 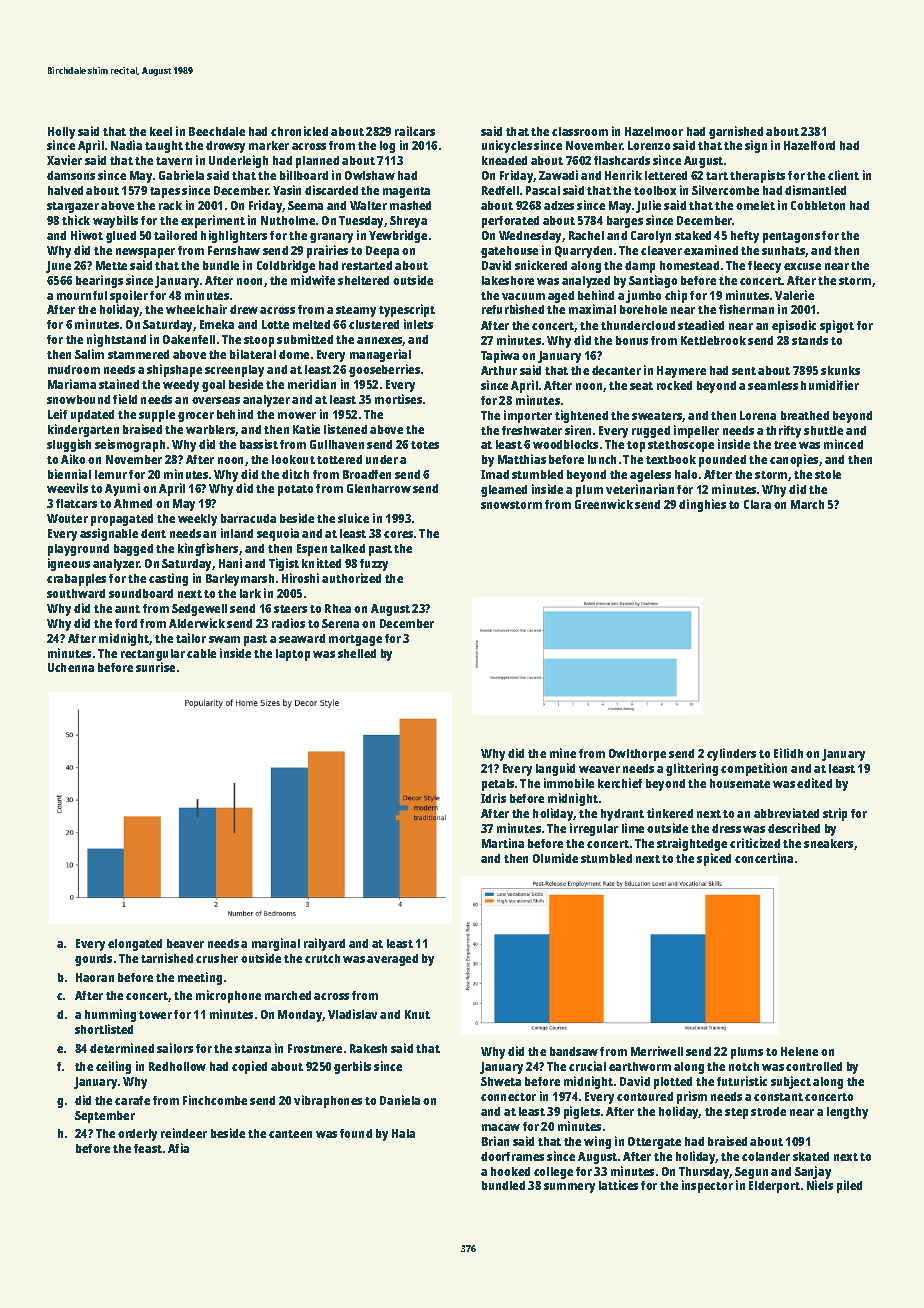 What do you see at coordinates (498, 785) in the image?
I see `petals` at bounding box center [498, 785].
